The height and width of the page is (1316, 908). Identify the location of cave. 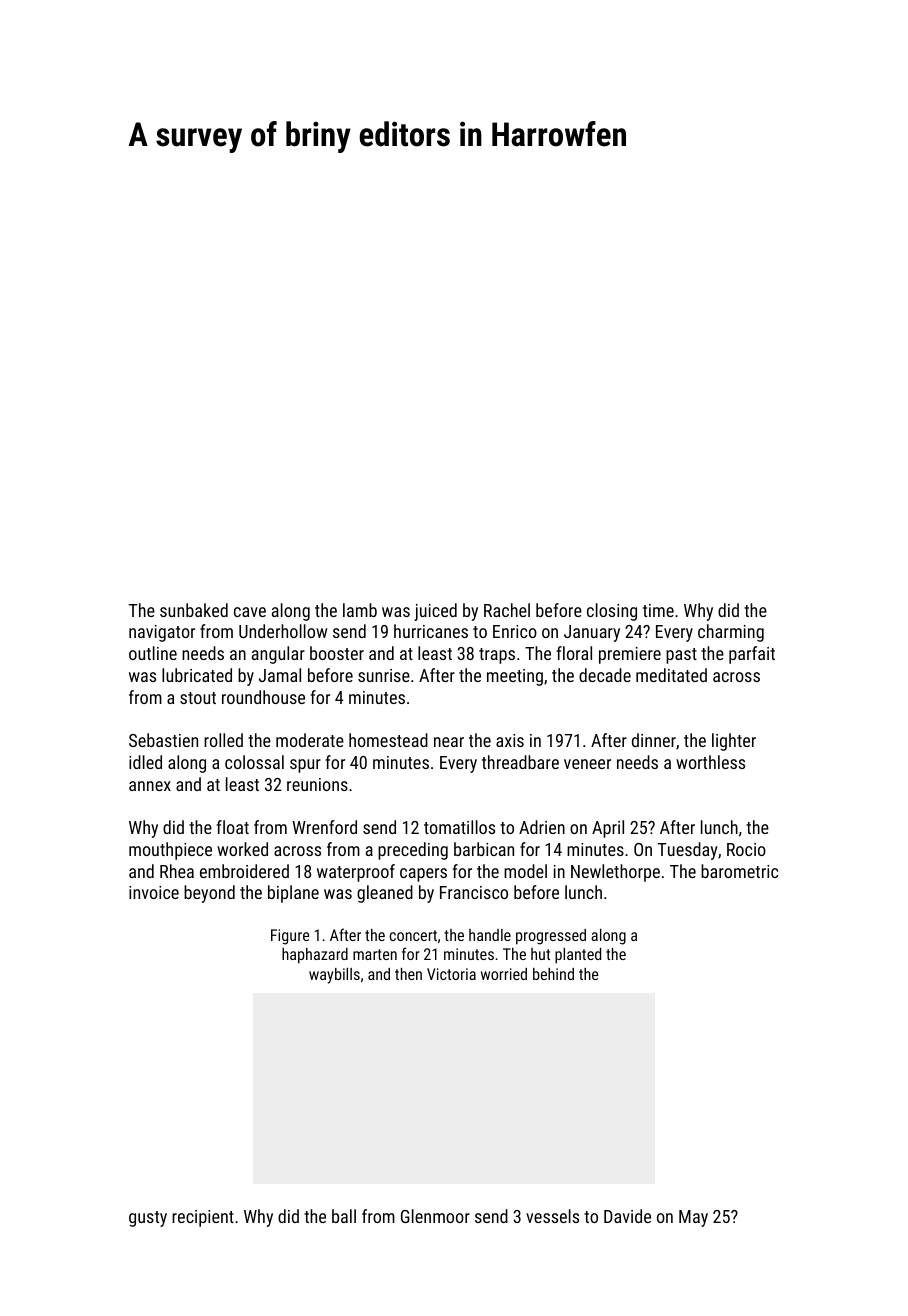
(250, 612).
